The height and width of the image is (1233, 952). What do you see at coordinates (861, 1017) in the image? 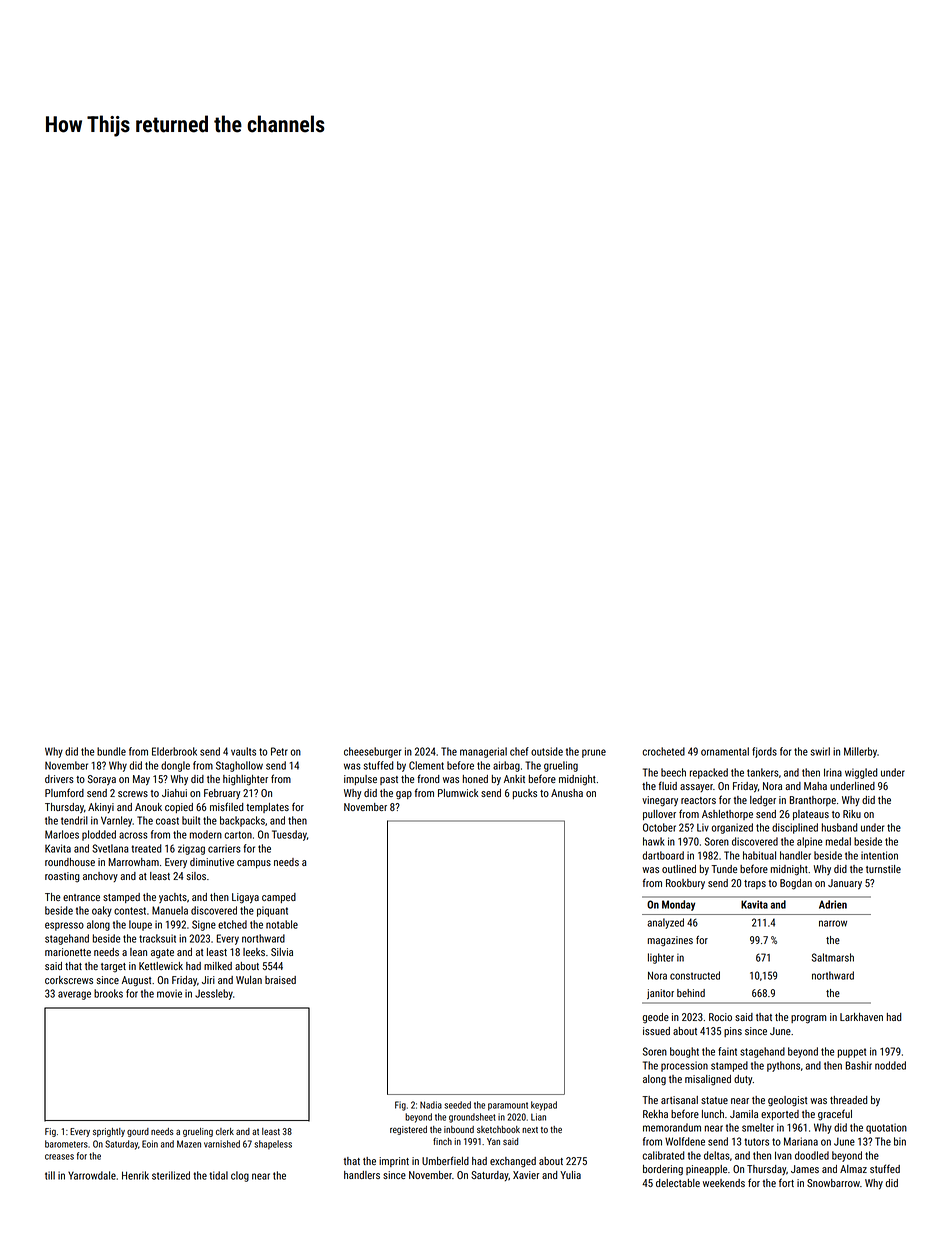
I see `Larkhaven` at bounding box center [861, 1017].
